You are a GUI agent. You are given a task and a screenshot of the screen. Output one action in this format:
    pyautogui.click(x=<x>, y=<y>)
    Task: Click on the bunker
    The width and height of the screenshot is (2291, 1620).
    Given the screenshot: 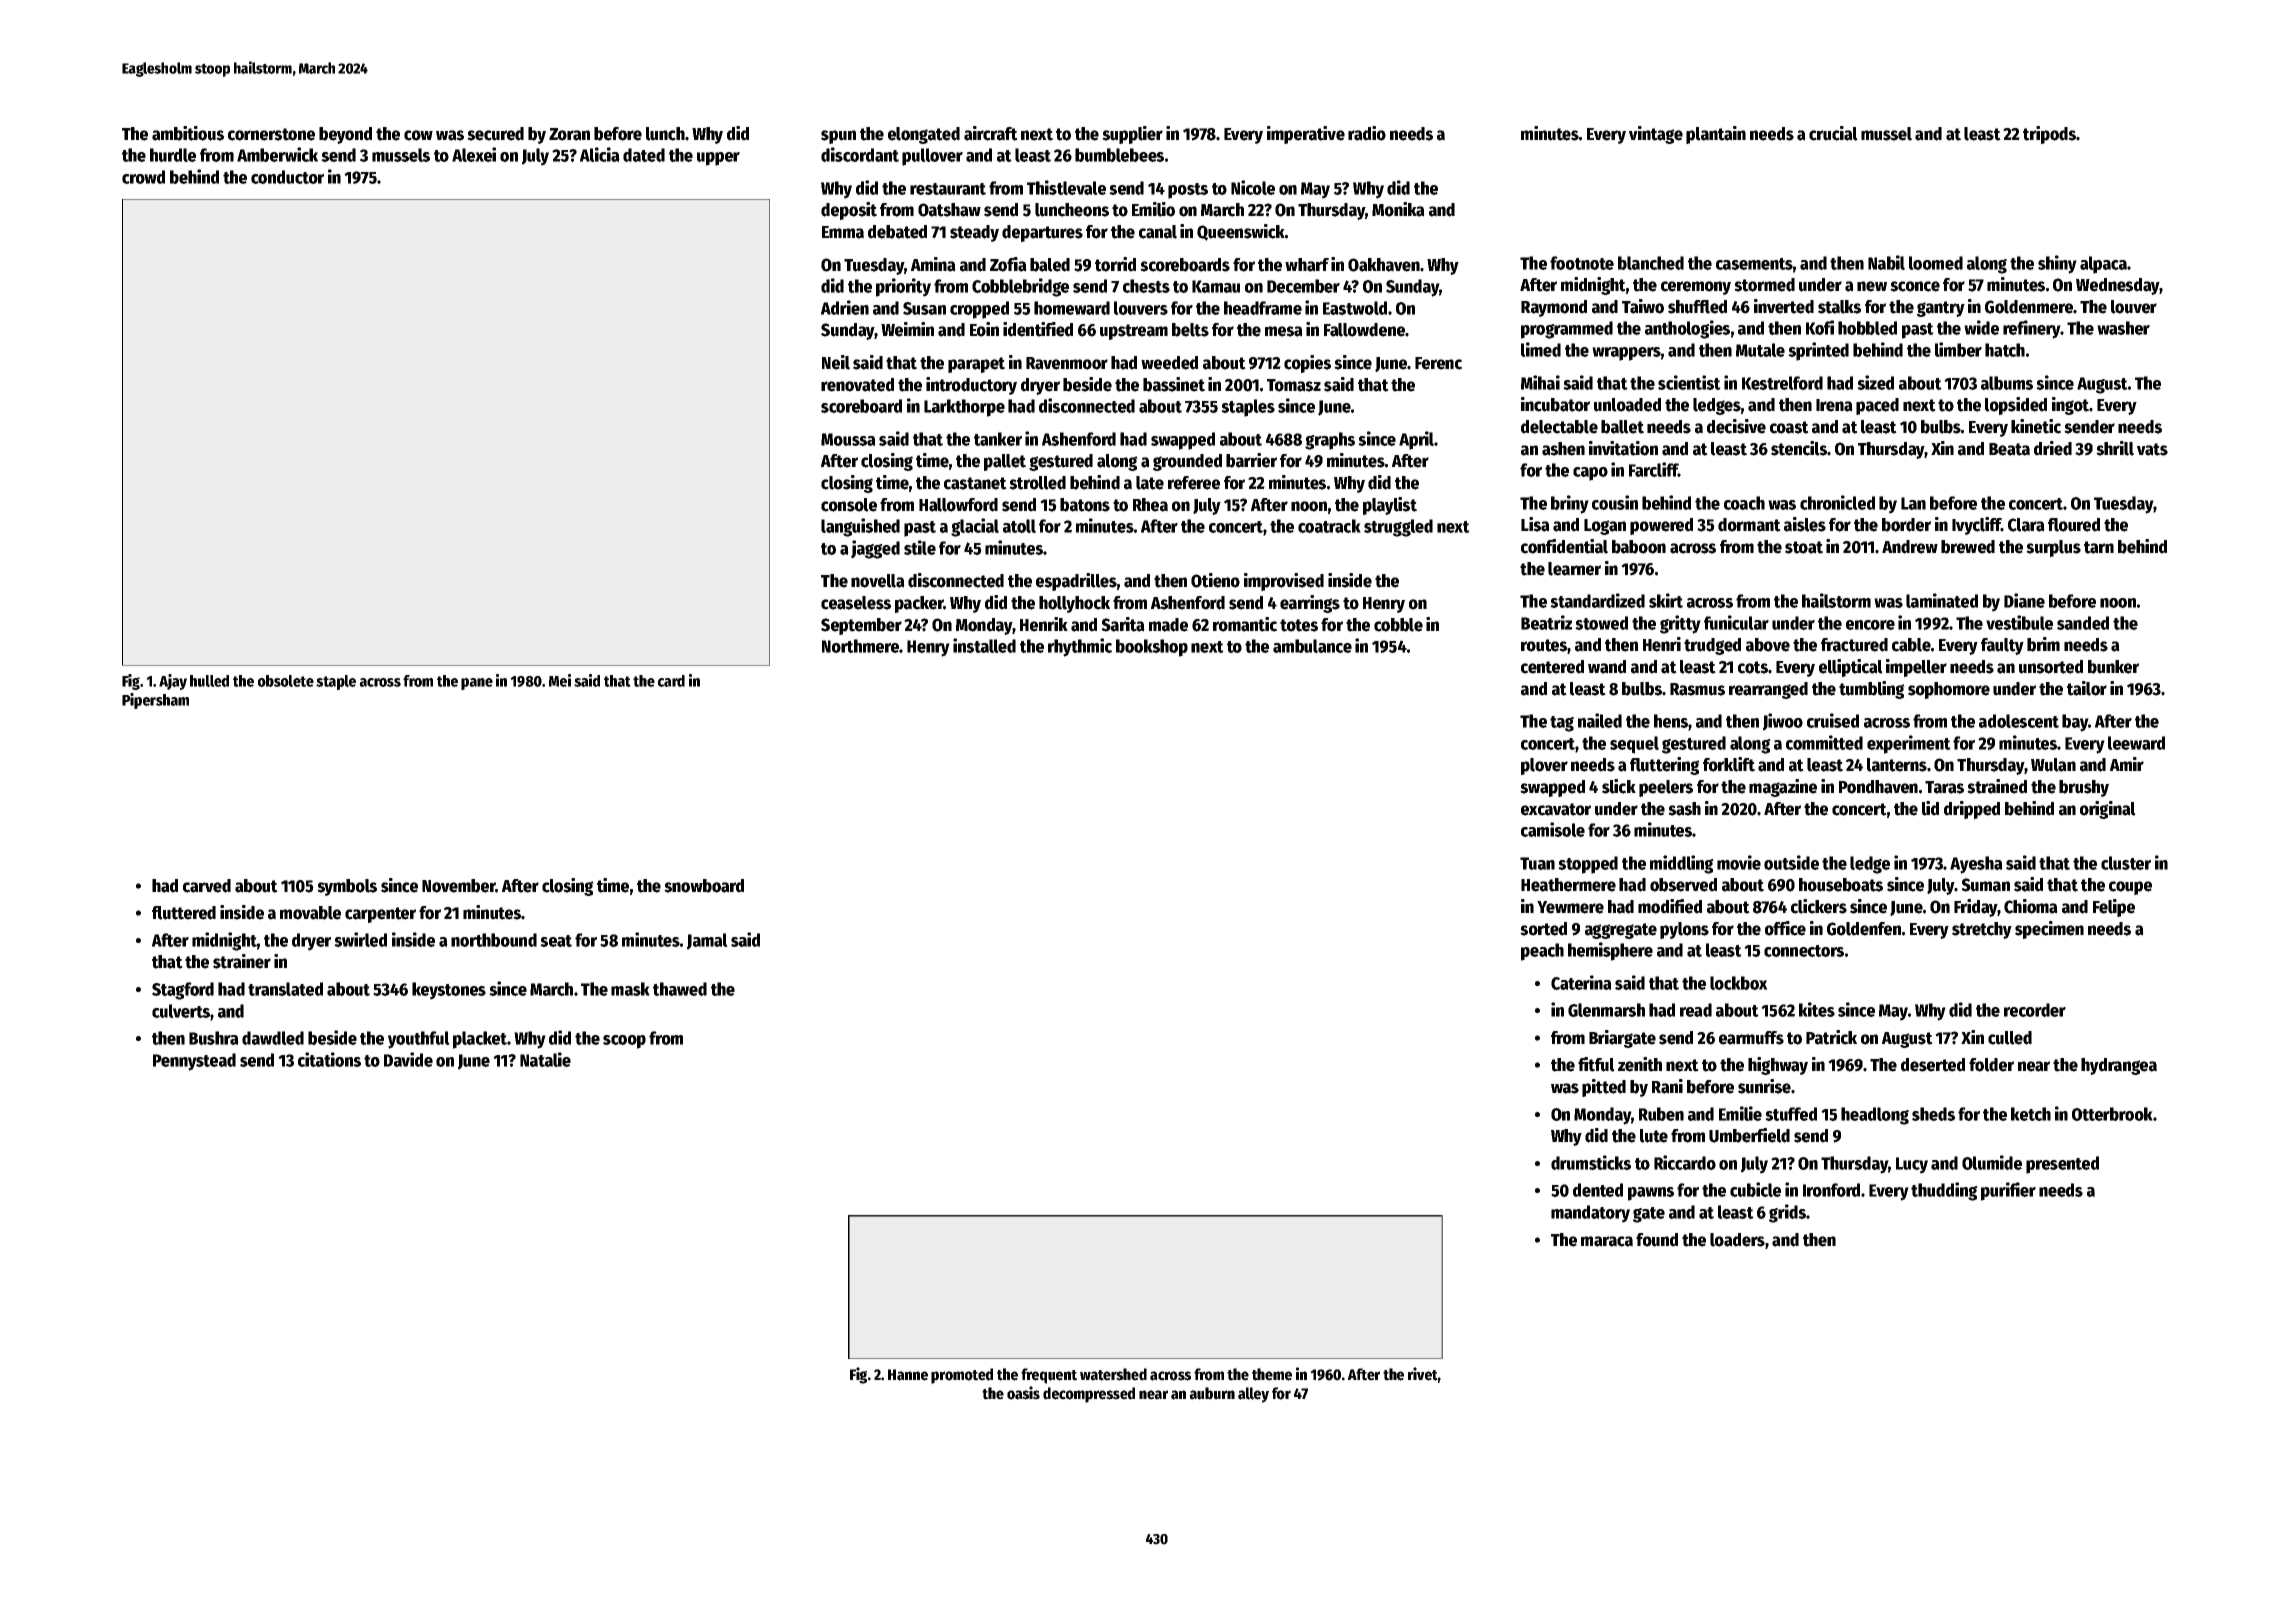 What is the action you would take?
    pyautogui.click(x=2113, y=667)
